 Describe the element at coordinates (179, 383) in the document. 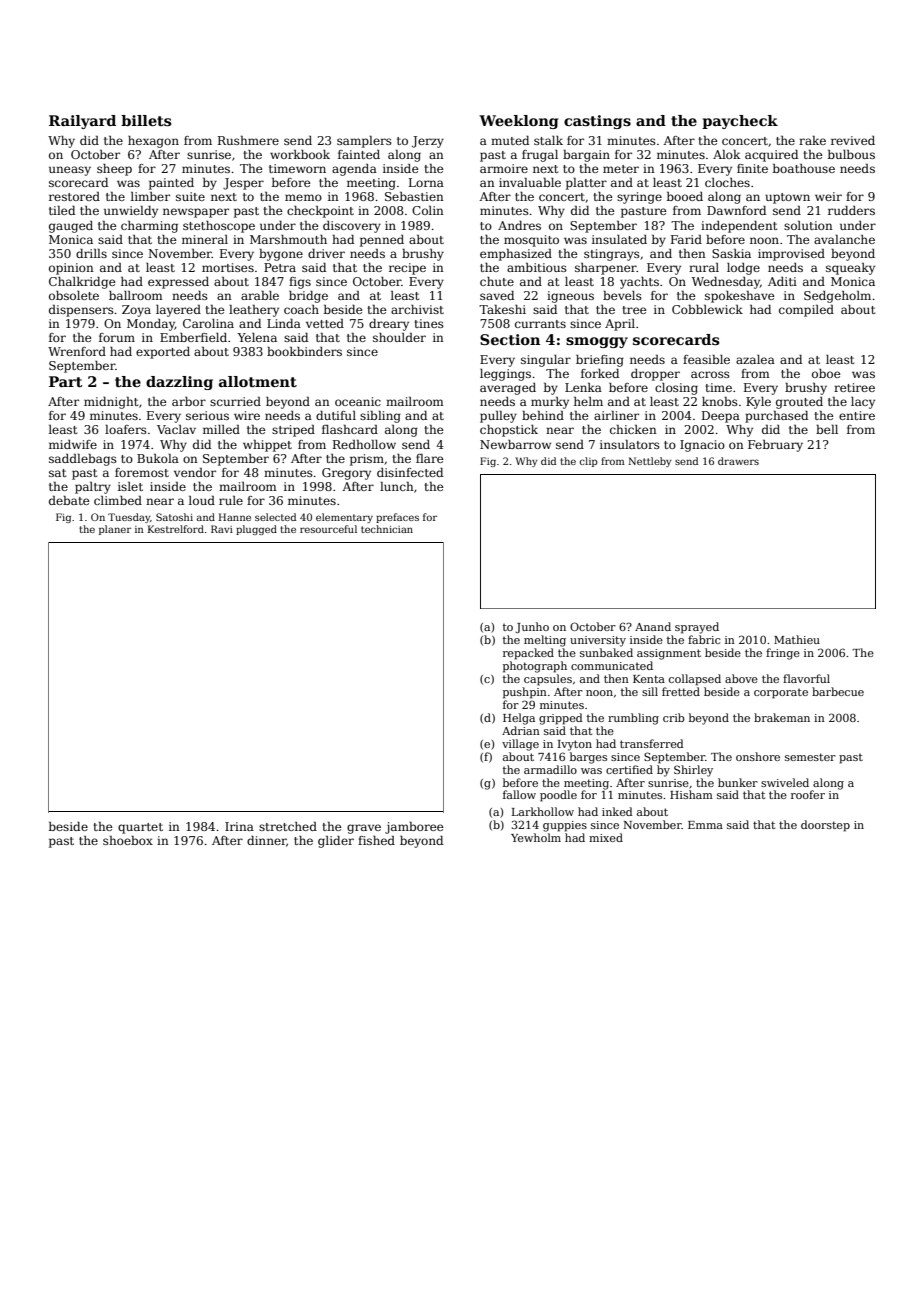

I see `dazzling` at that location.
